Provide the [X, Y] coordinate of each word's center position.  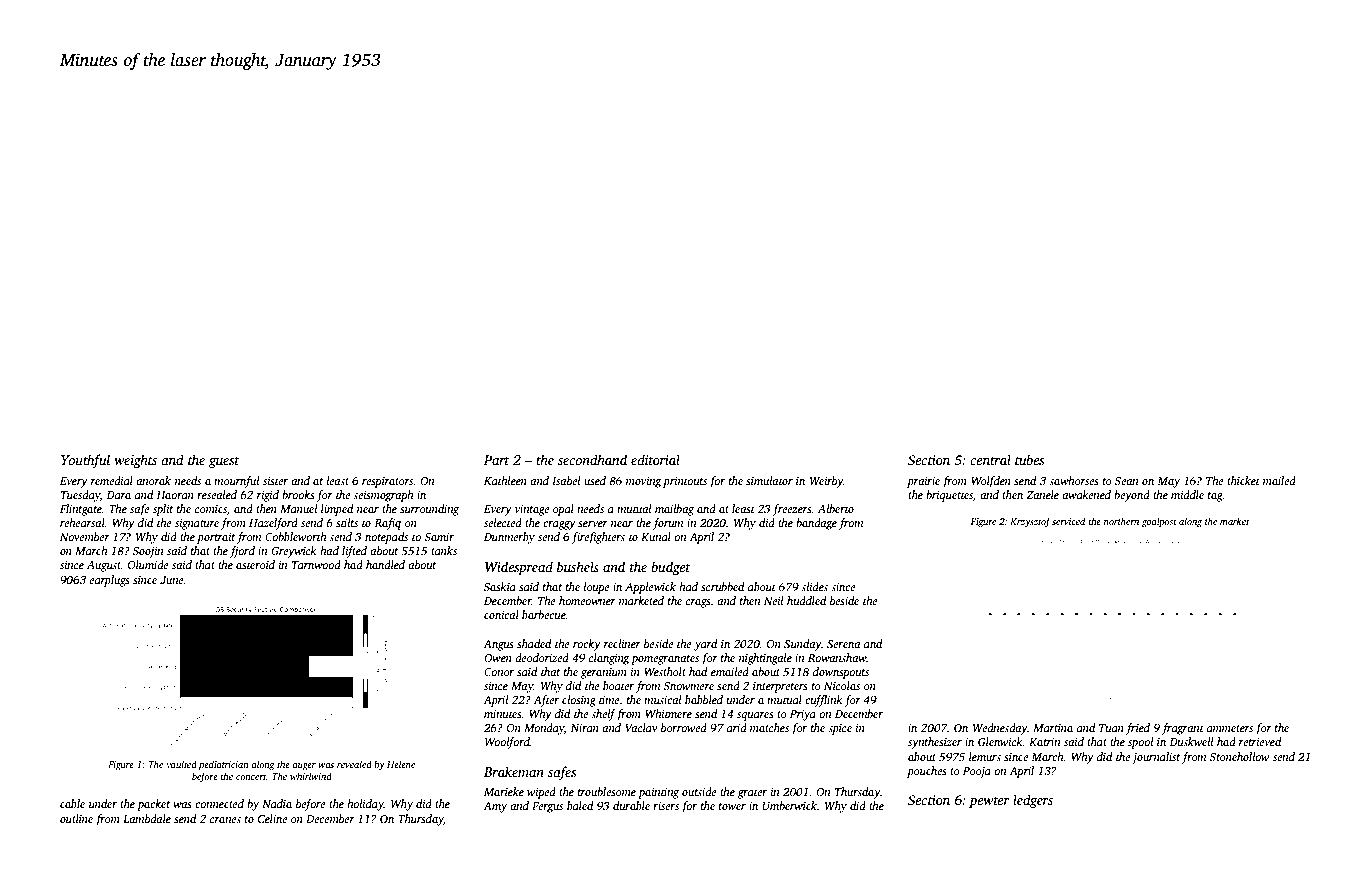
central [990, 459]
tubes [1029, 459]
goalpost [1159, 522]
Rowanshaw [837, 657]
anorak [153, 480]
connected [219, 803]
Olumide [148, 564]
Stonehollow [1239, 756]
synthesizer [935, 743]
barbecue [544, 614]
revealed [354, 764]
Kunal [656, 536]
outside [699, 791]
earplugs [109, 581]
